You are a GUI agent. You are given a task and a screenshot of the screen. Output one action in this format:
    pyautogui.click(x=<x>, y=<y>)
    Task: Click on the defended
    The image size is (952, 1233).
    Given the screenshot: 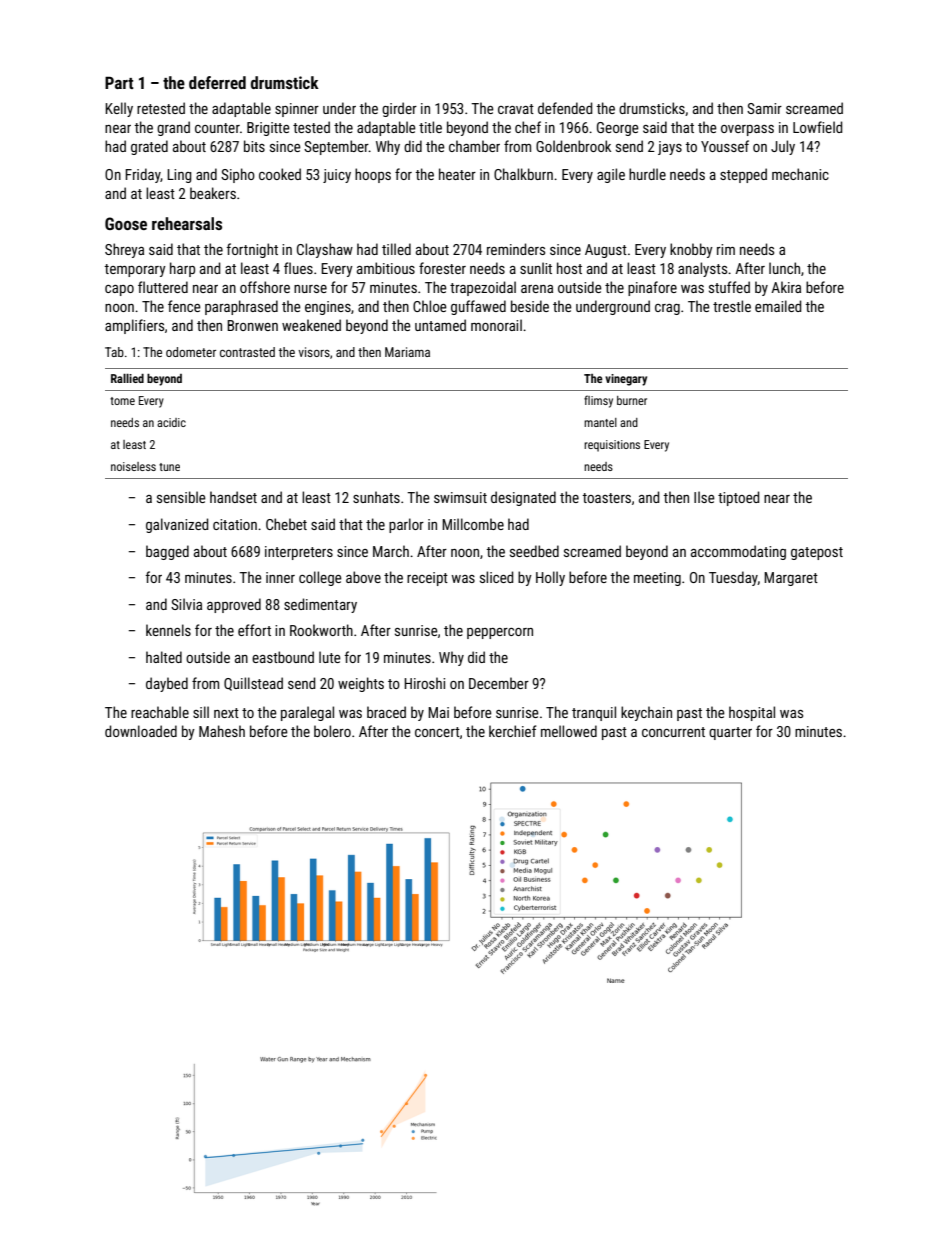 What is the action you would take?
    pyautogui.click(x=565, y=108)
